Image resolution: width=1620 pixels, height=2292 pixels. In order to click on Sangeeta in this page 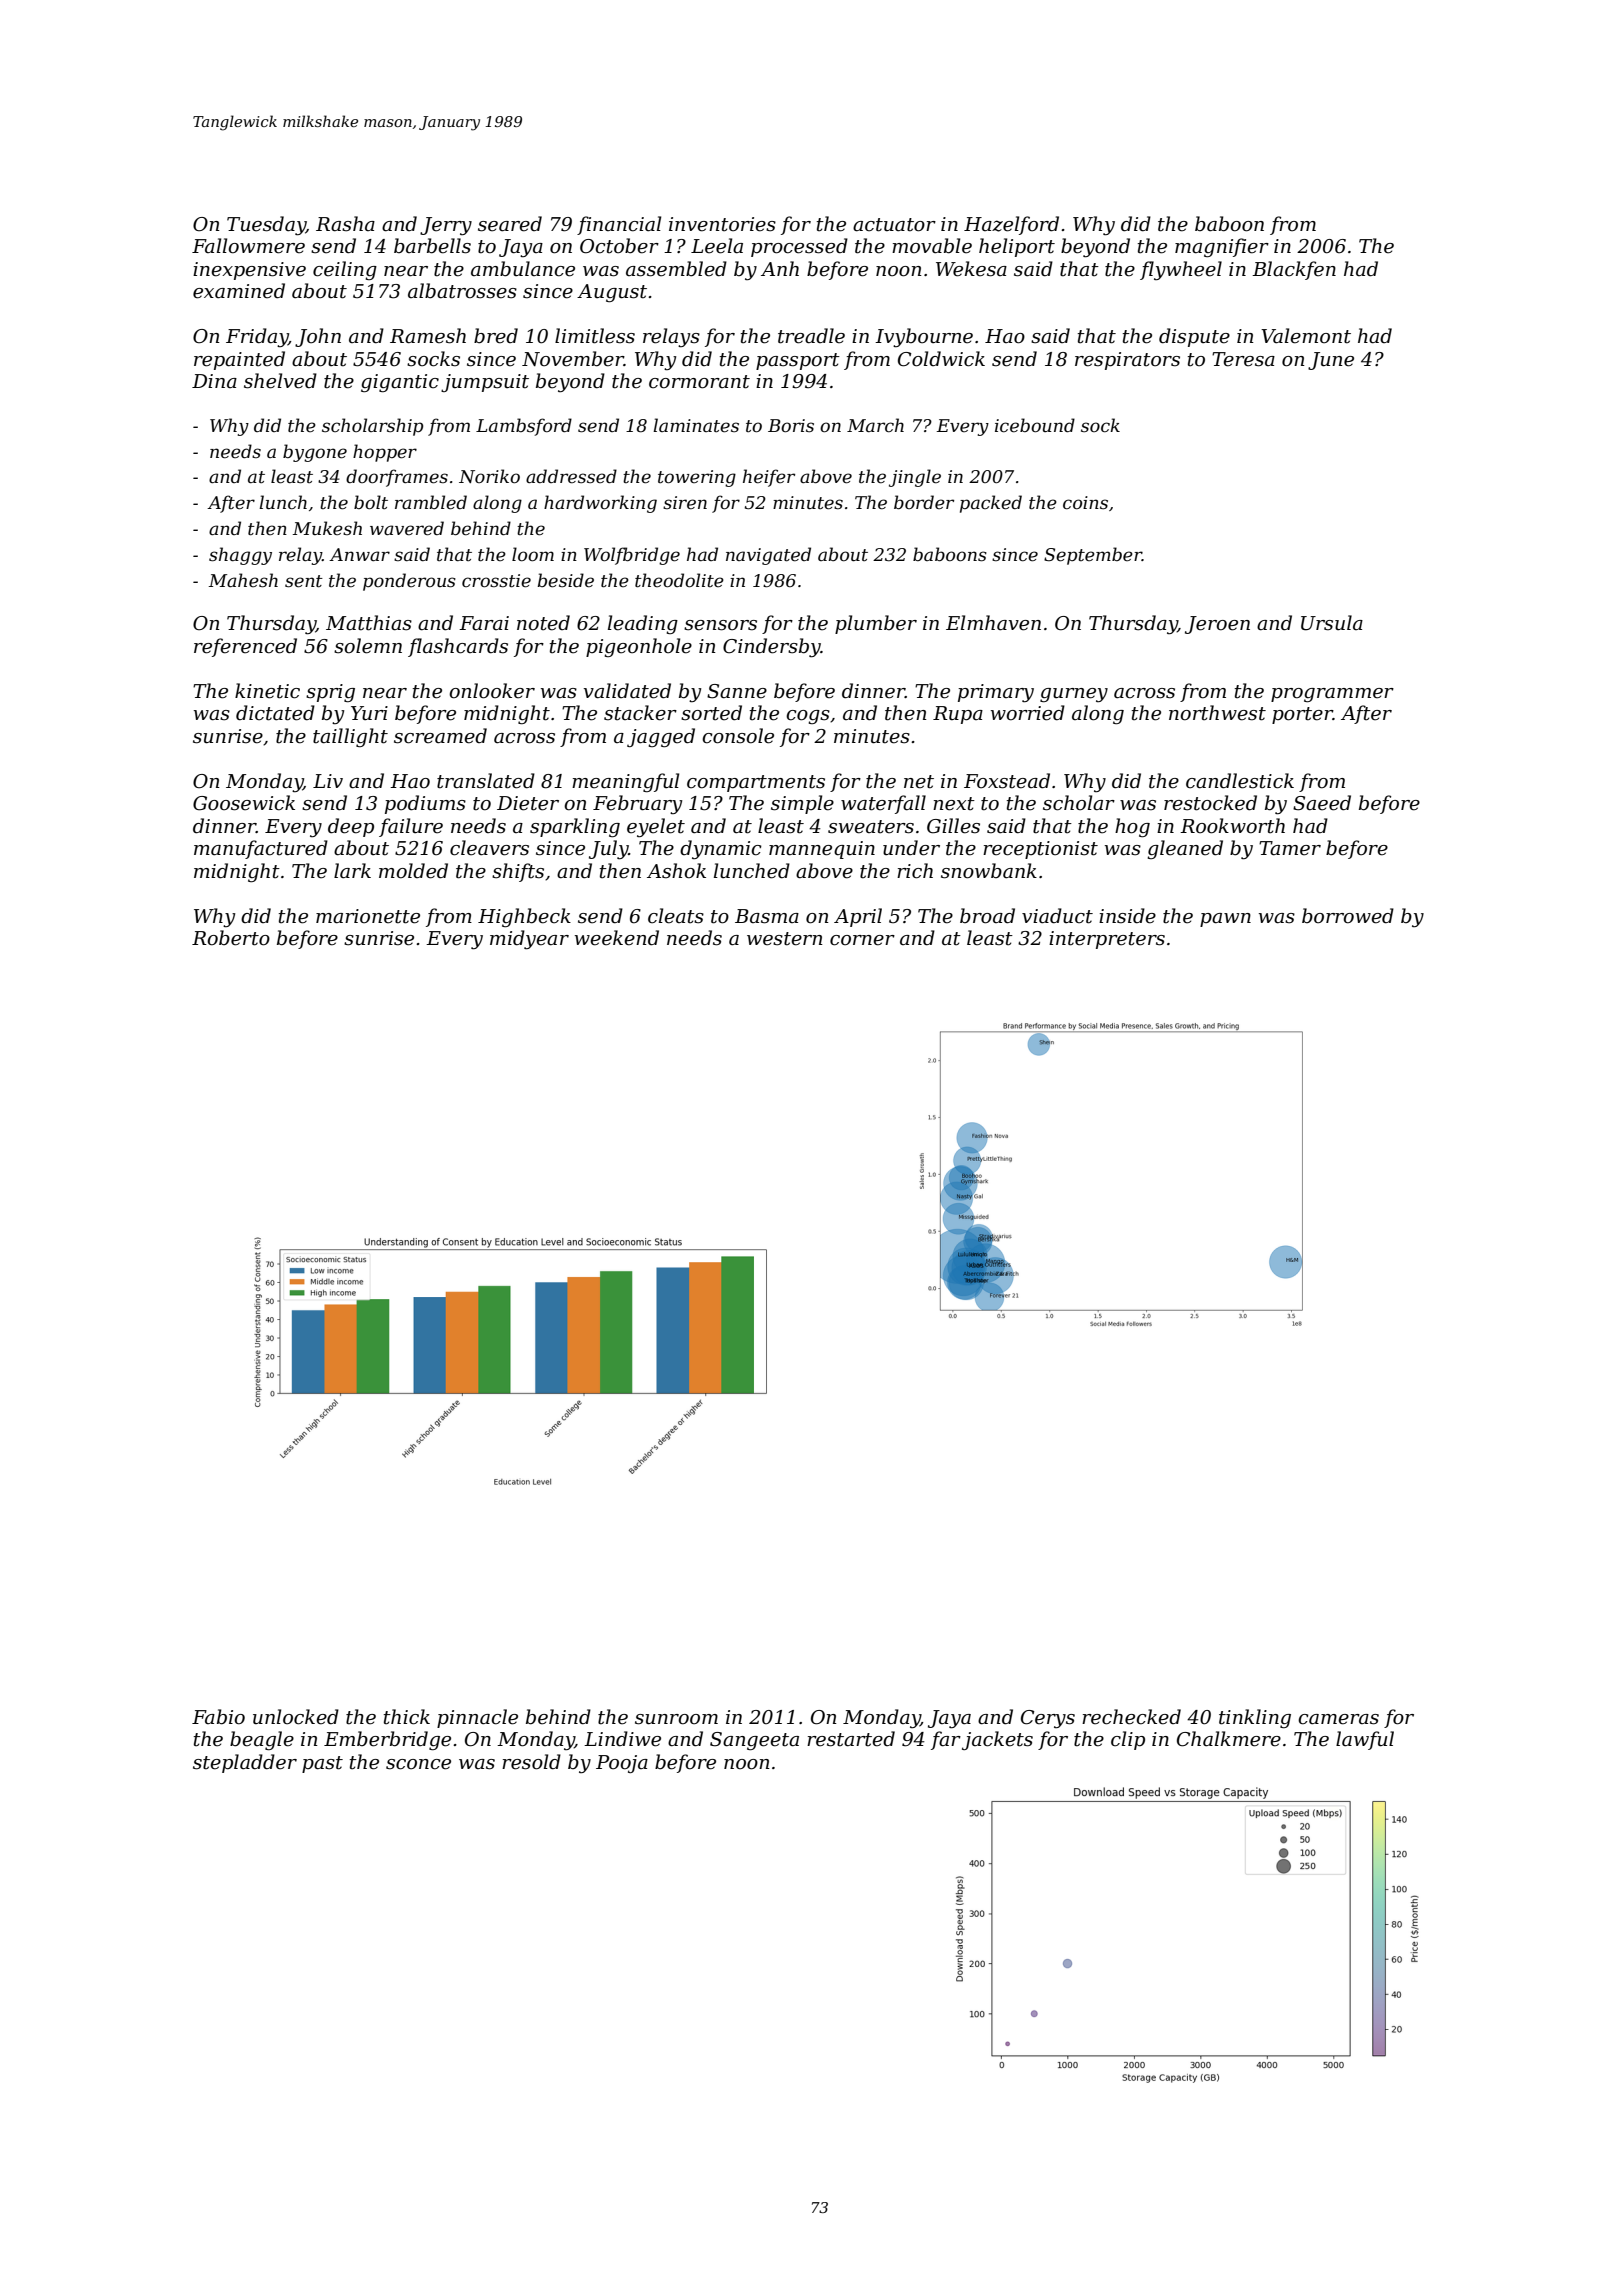, I will do `click(754, 1741)`.
